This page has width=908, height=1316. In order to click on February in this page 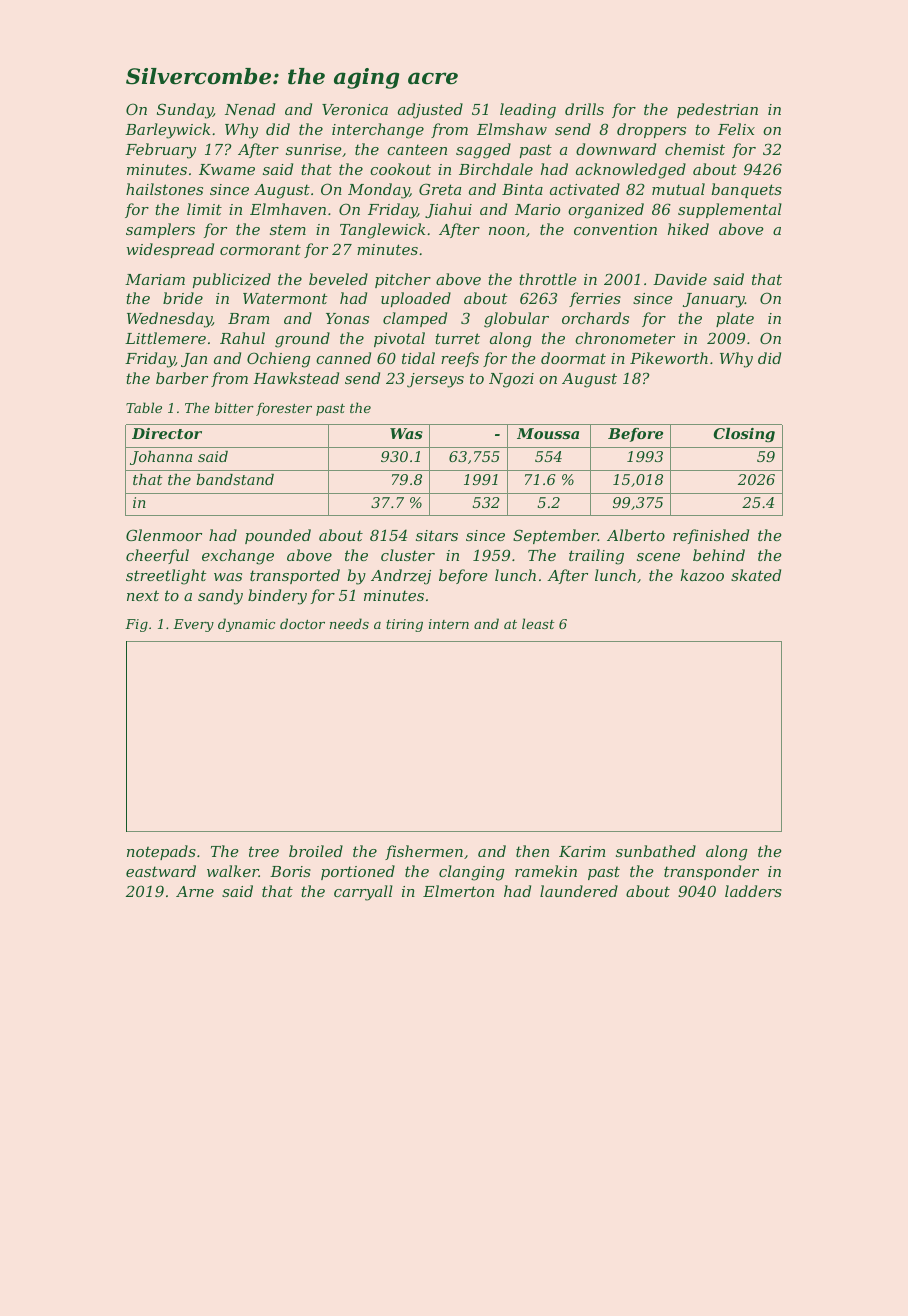, I will do `click(160, 151)`.
